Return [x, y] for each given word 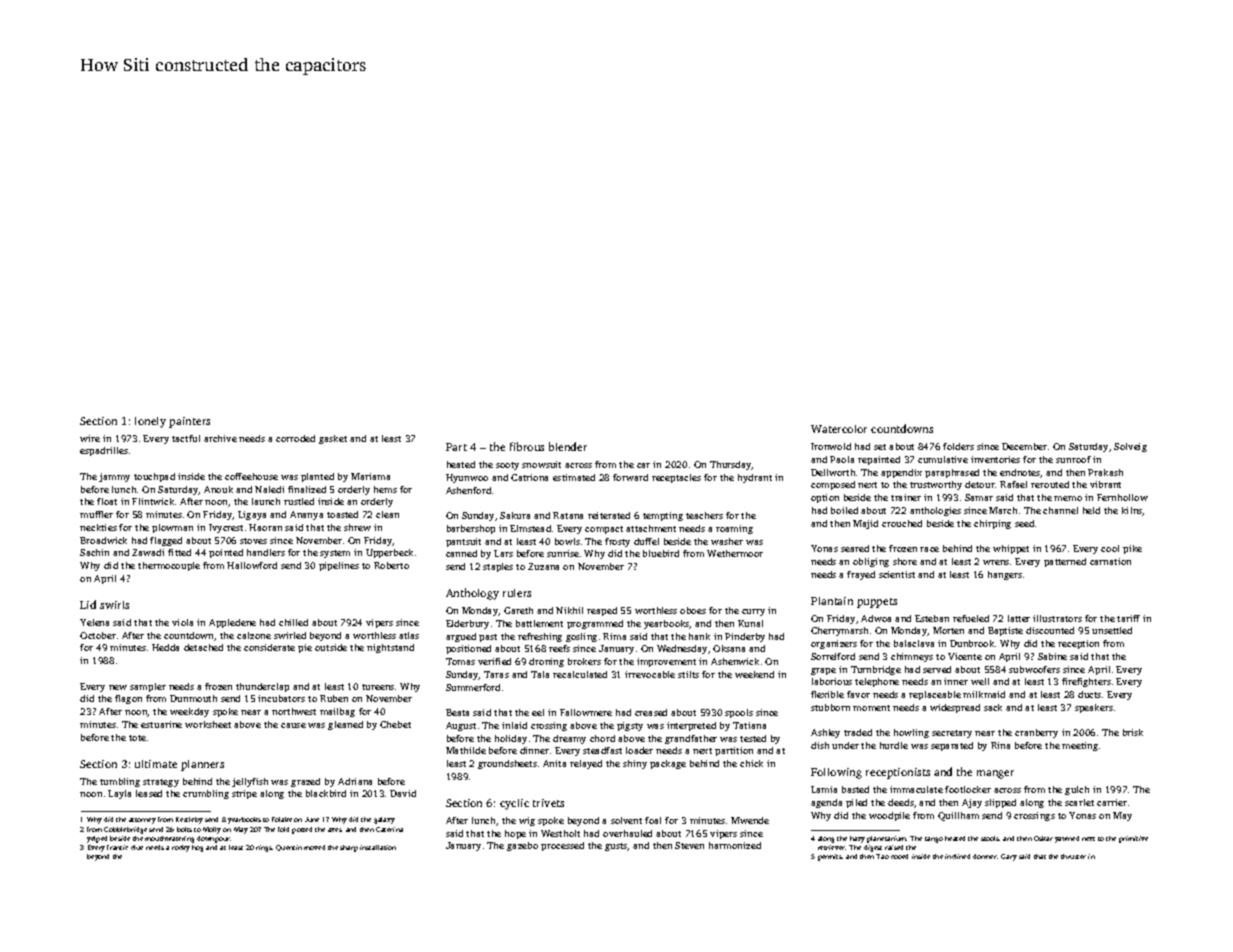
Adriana [355, 781]
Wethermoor [735, 553]
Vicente [965, 656]
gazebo [522, 846]
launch [266, 501]
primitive [1133, 839]
